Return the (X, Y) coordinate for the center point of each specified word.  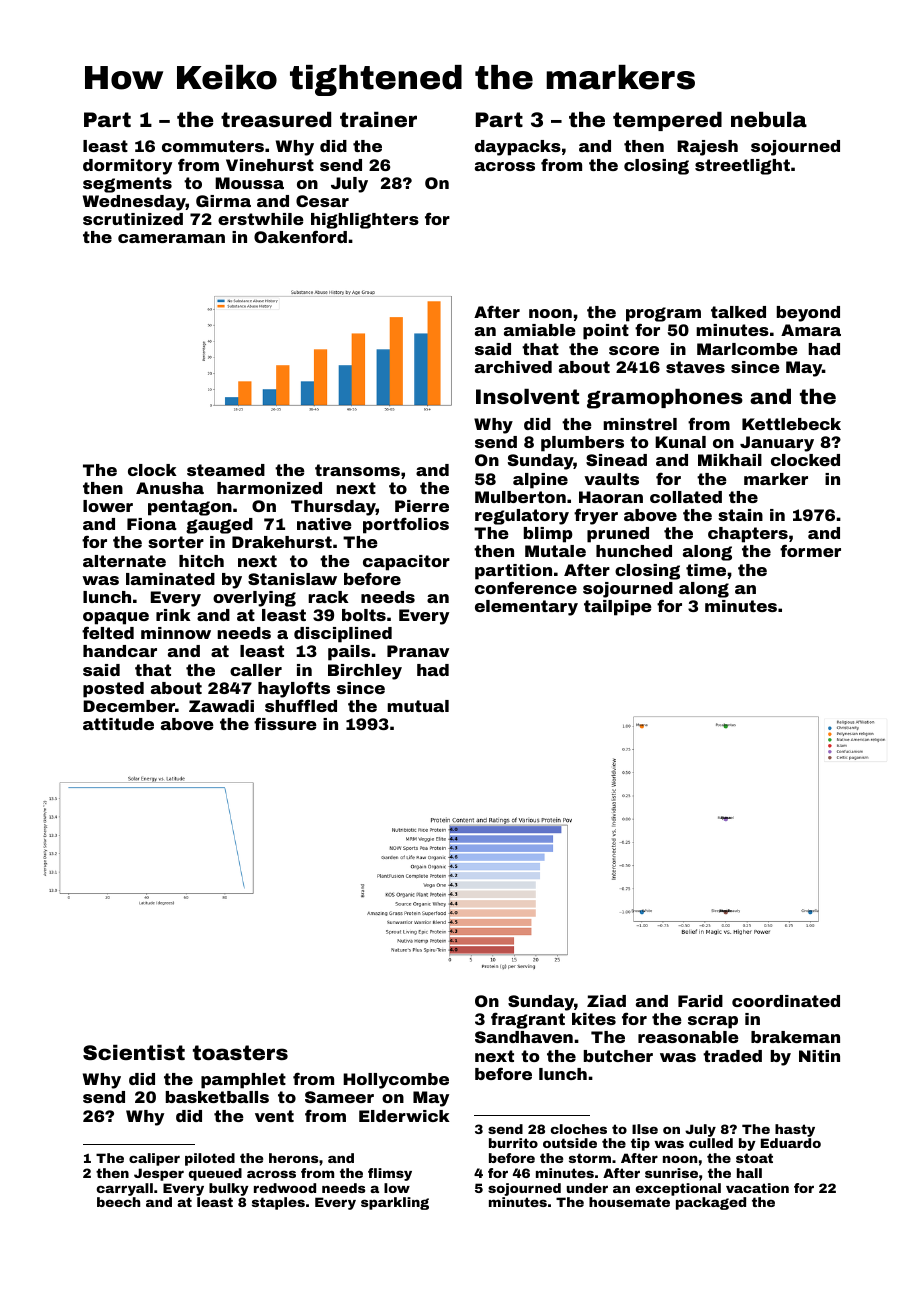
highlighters (365, 221)
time (706, 570)
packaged (711, 1203)
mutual (418, 706)
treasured (276, 119)
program (663, 314)
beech (118, 1202)
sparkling (395, 1203)
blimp (548, 535)
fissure (285, 723)
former (810, 550)
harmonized (269, 488)
